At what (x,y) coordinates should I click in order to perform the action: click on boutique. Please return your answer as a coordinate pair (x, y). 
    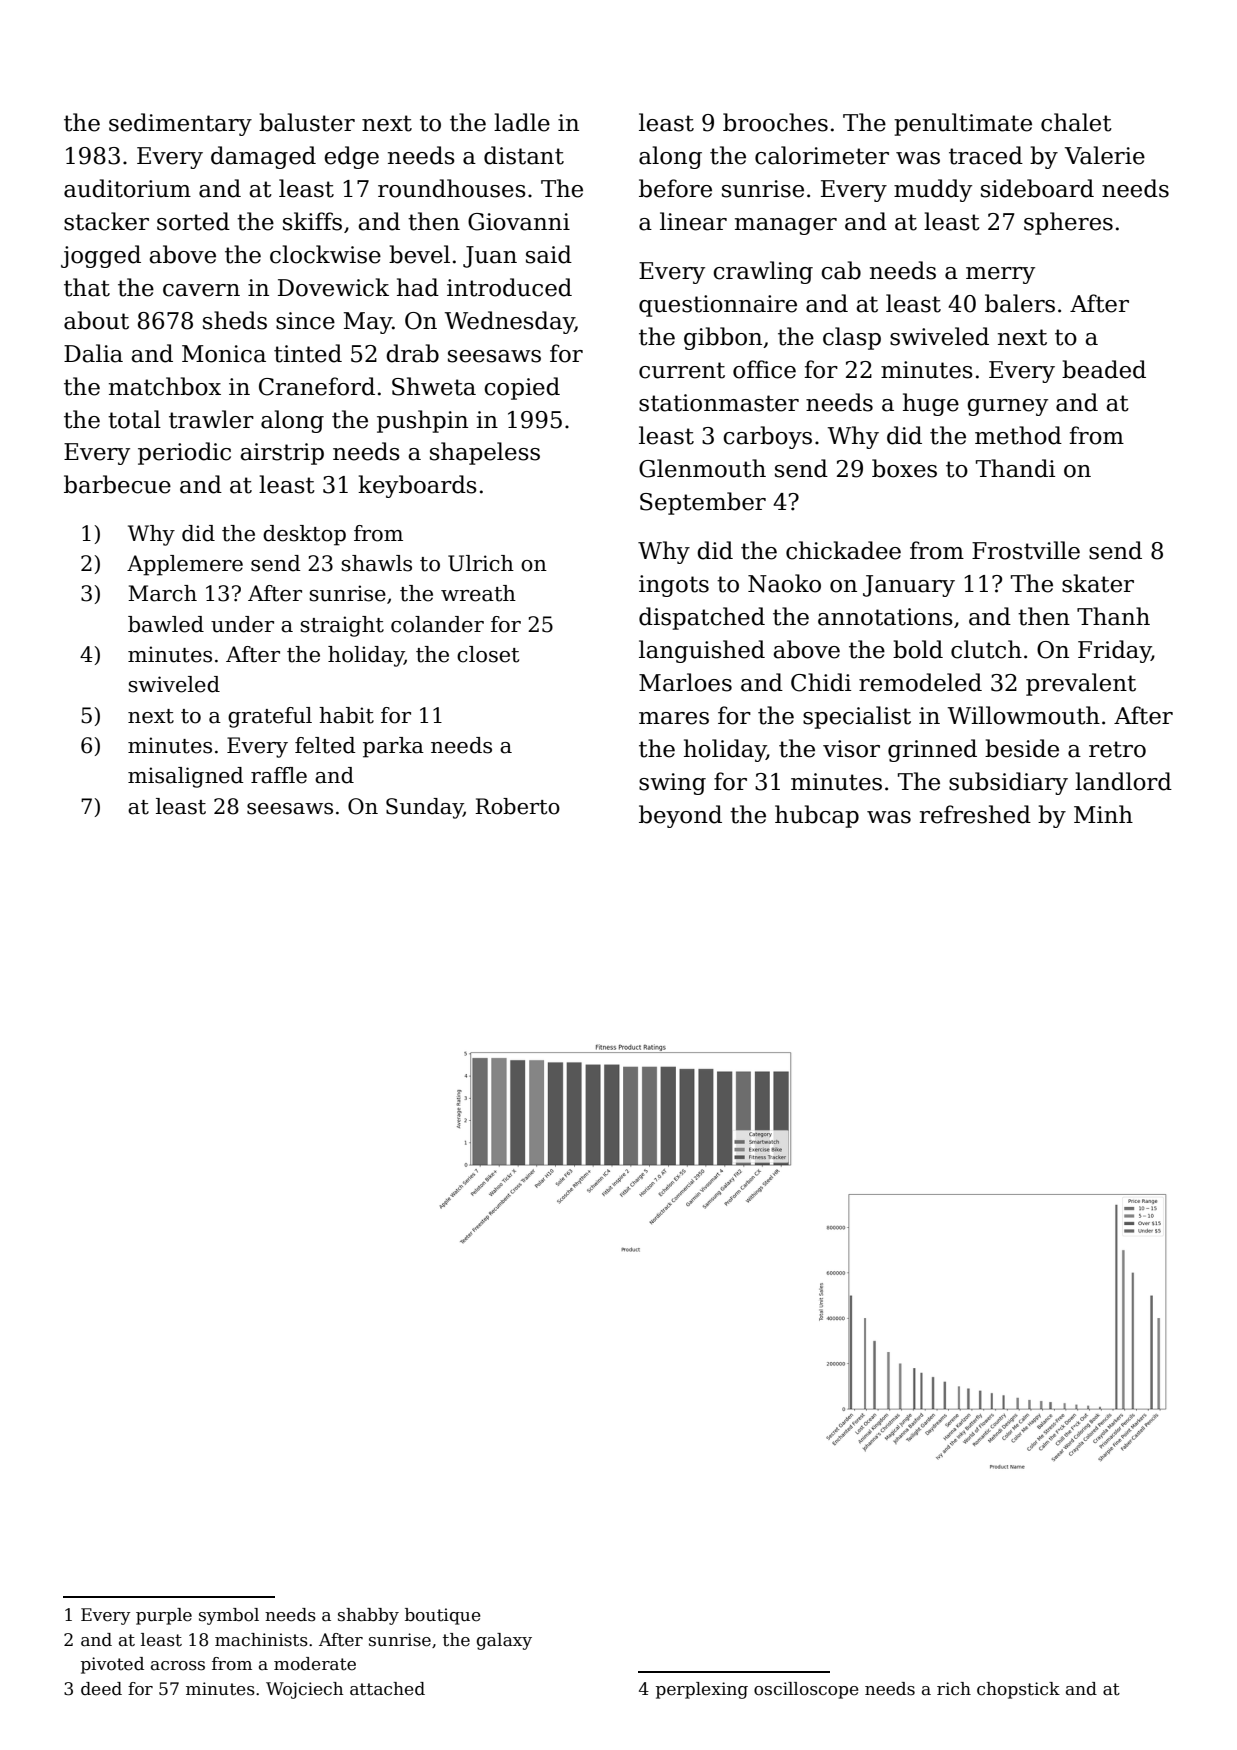
    Looking at the image, I should click on (443, 1616).
